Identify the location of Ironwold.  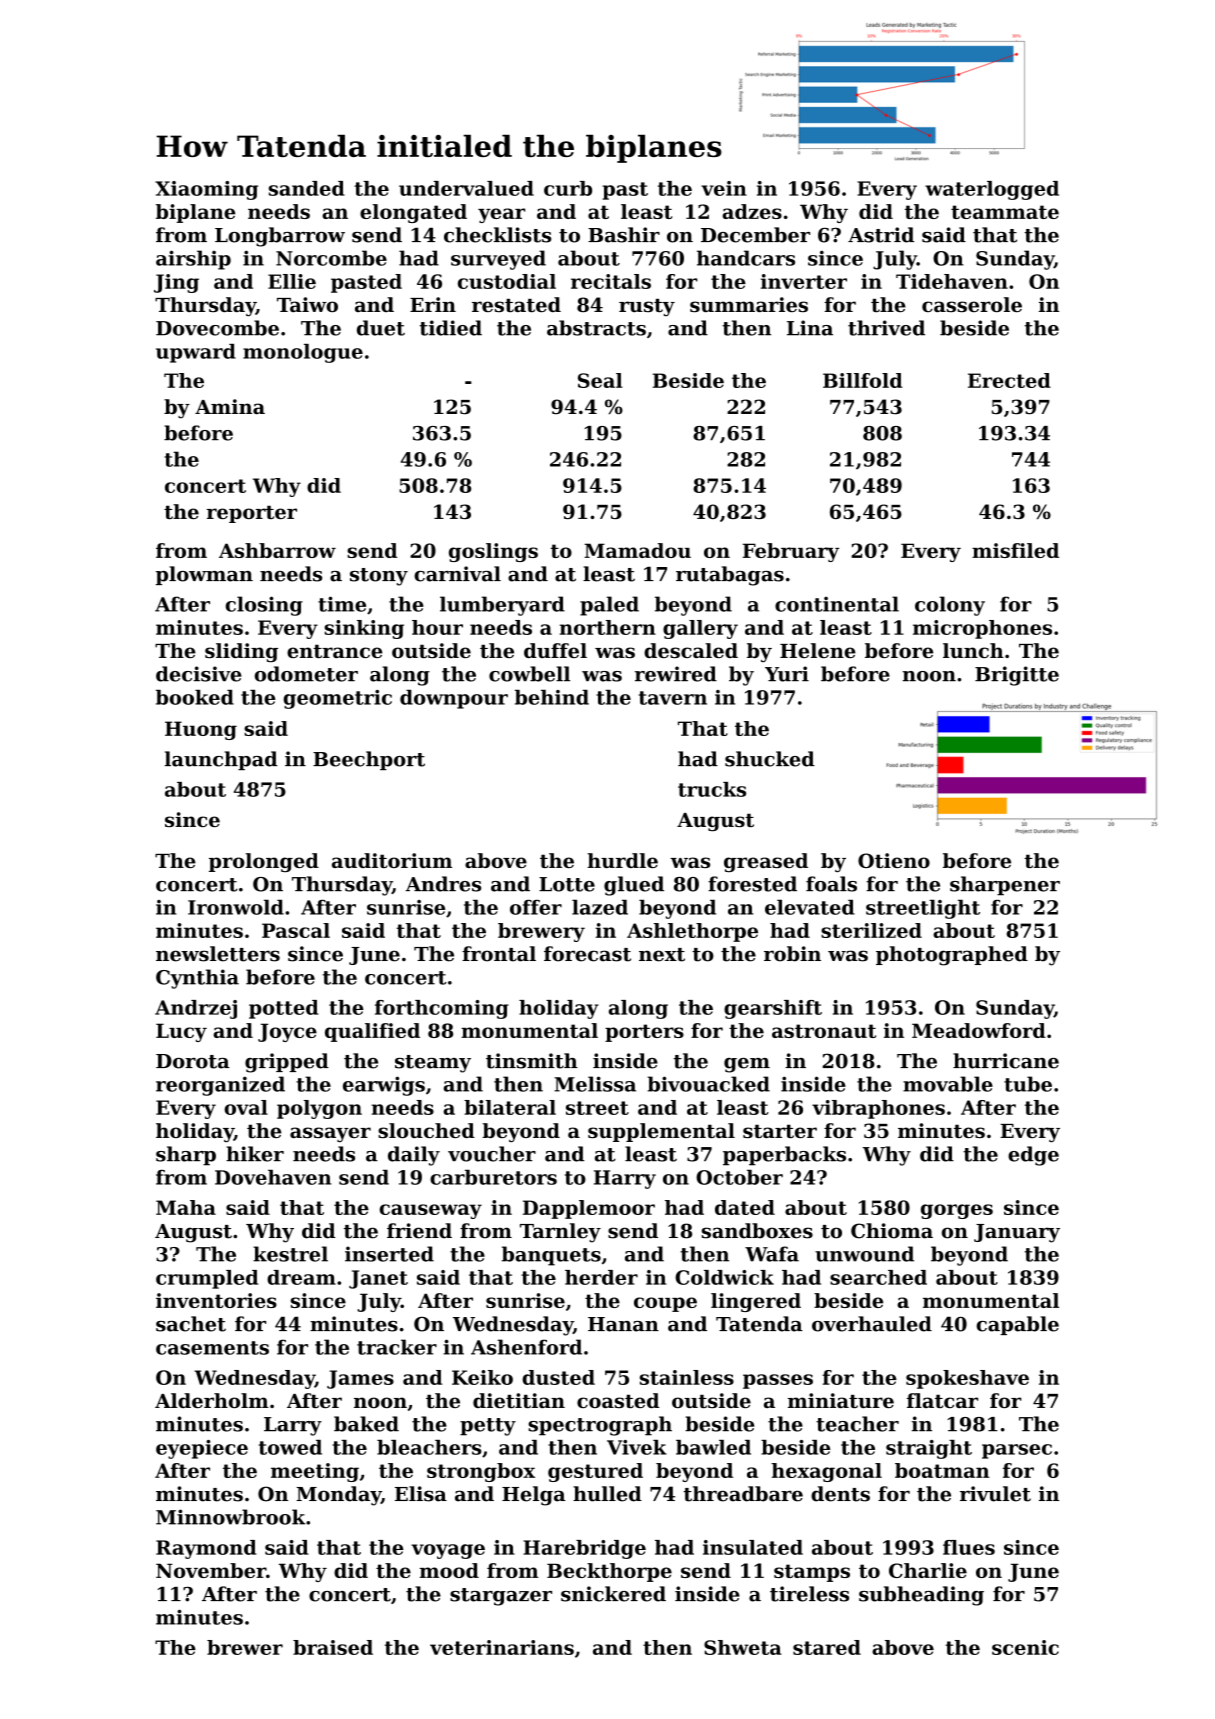
(236, 907).
